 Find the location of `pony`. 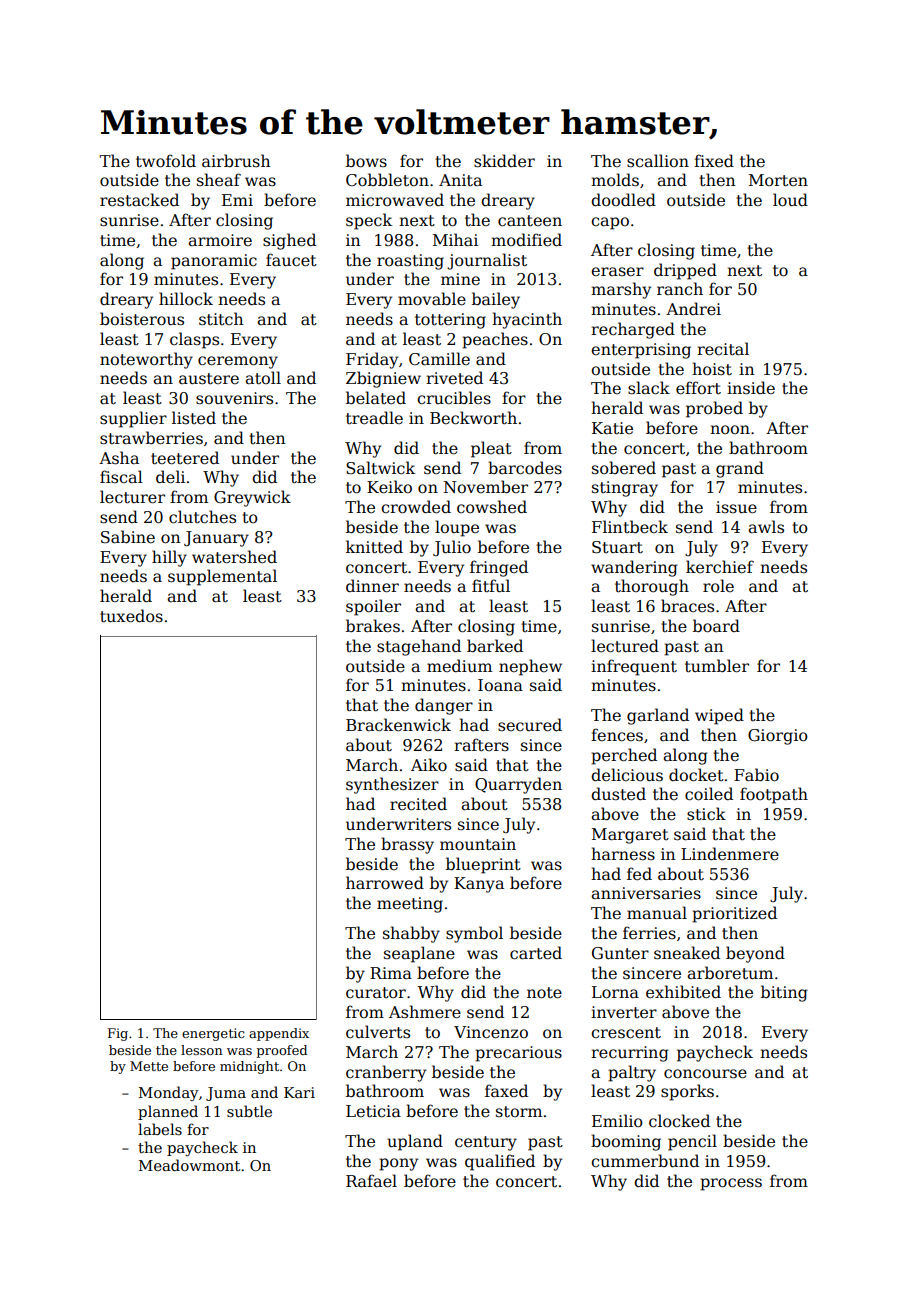

pony is located at coordinates (398, 1164).
